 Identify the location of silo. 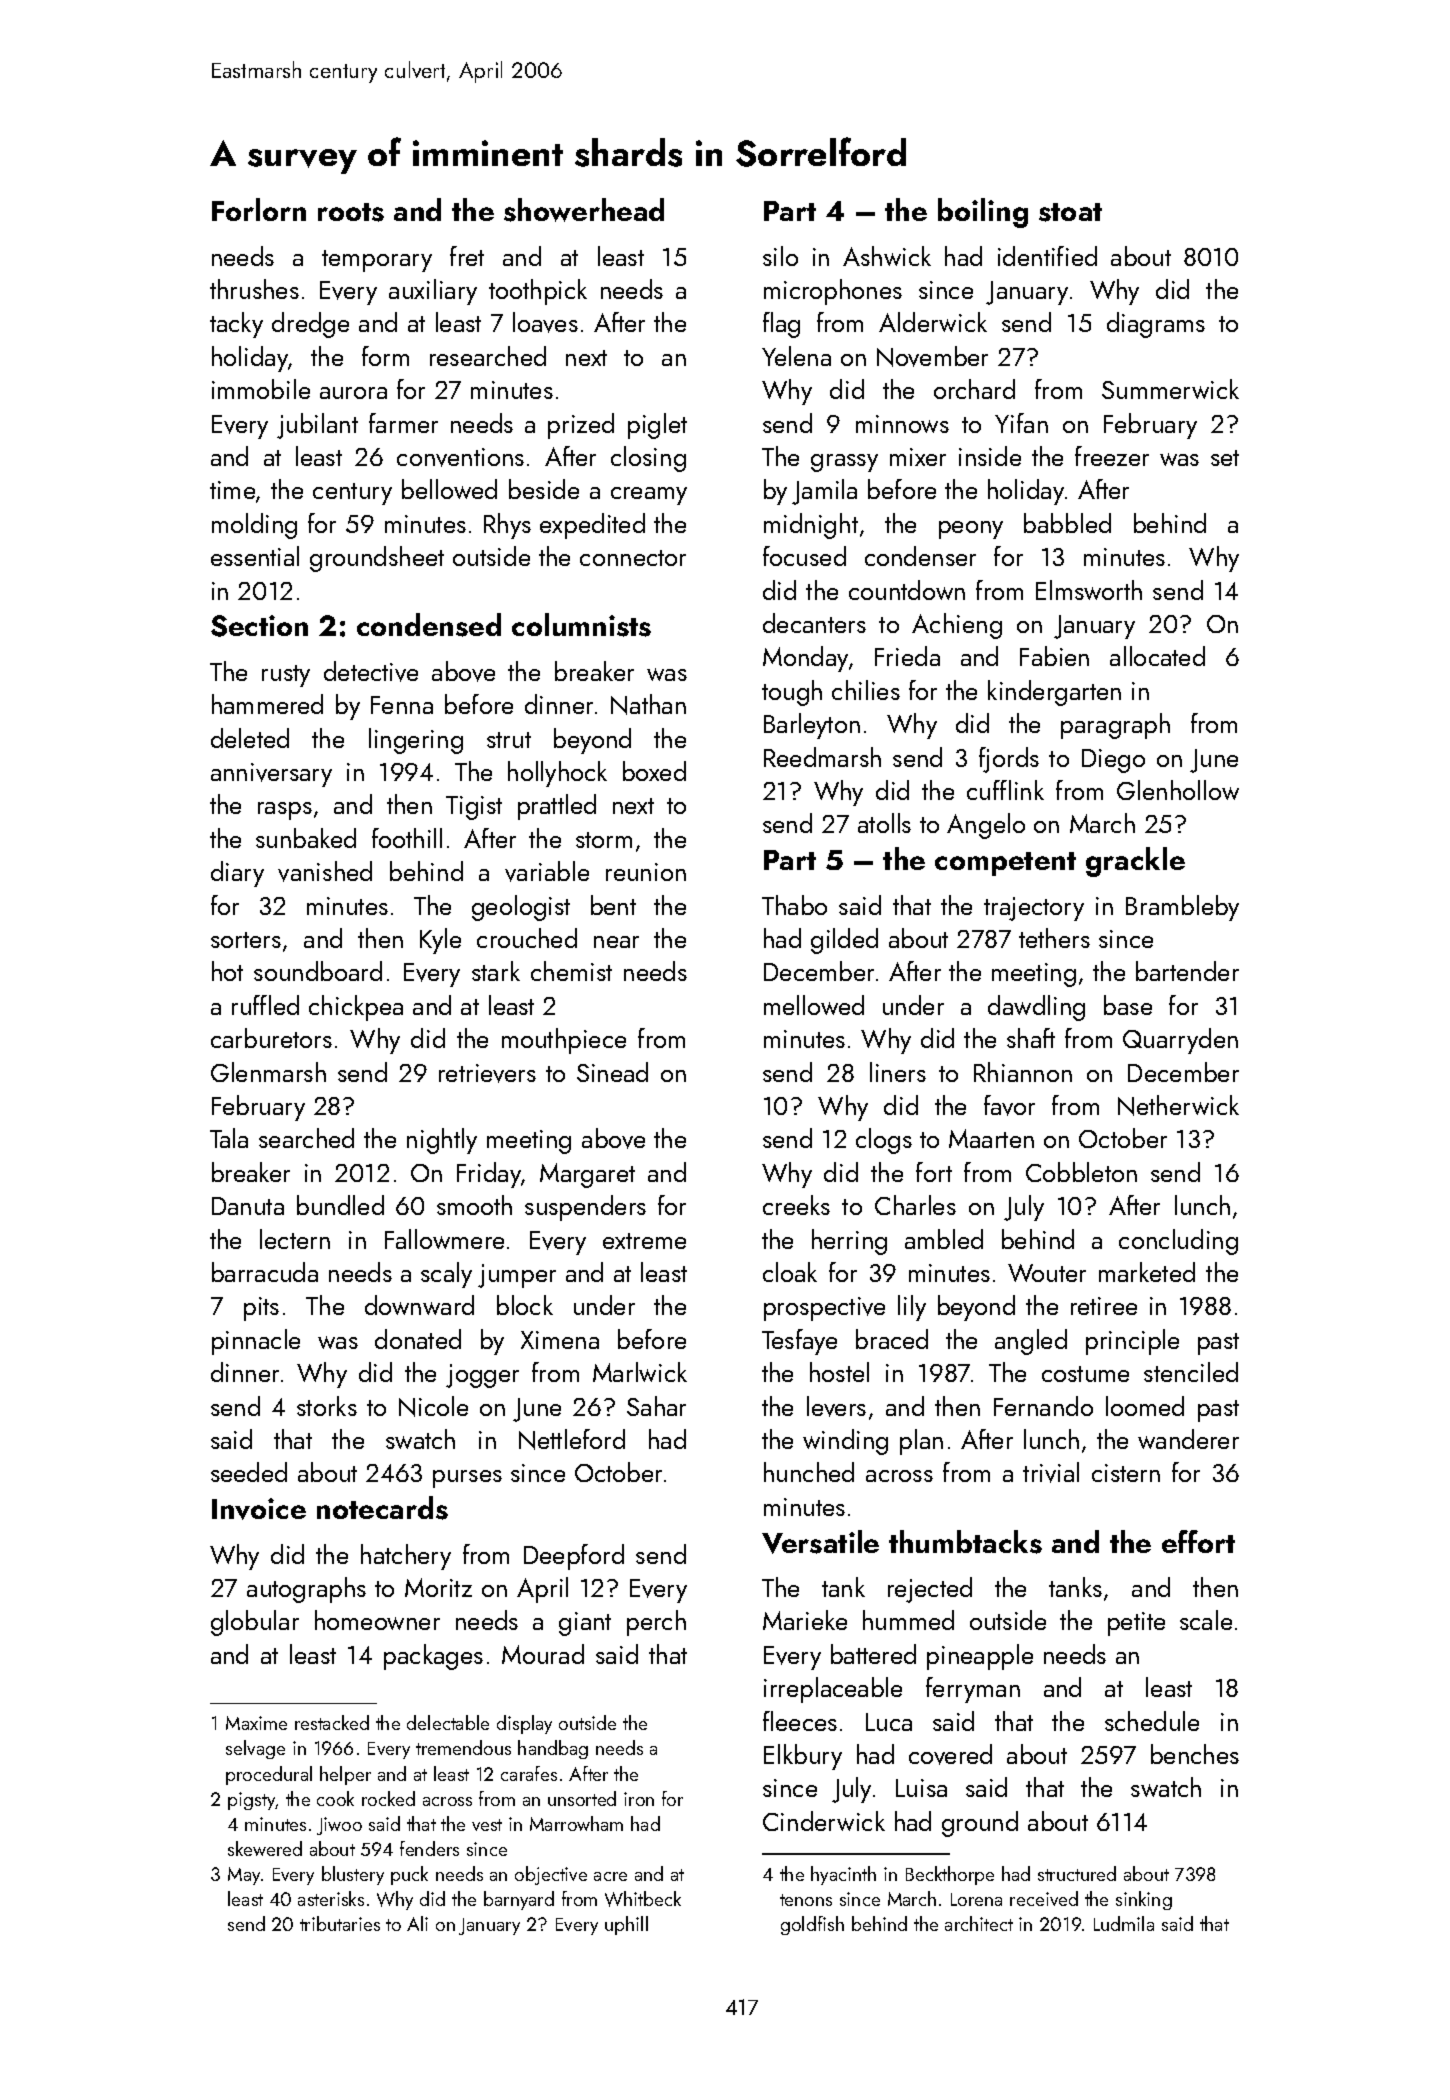
(780, 256).
